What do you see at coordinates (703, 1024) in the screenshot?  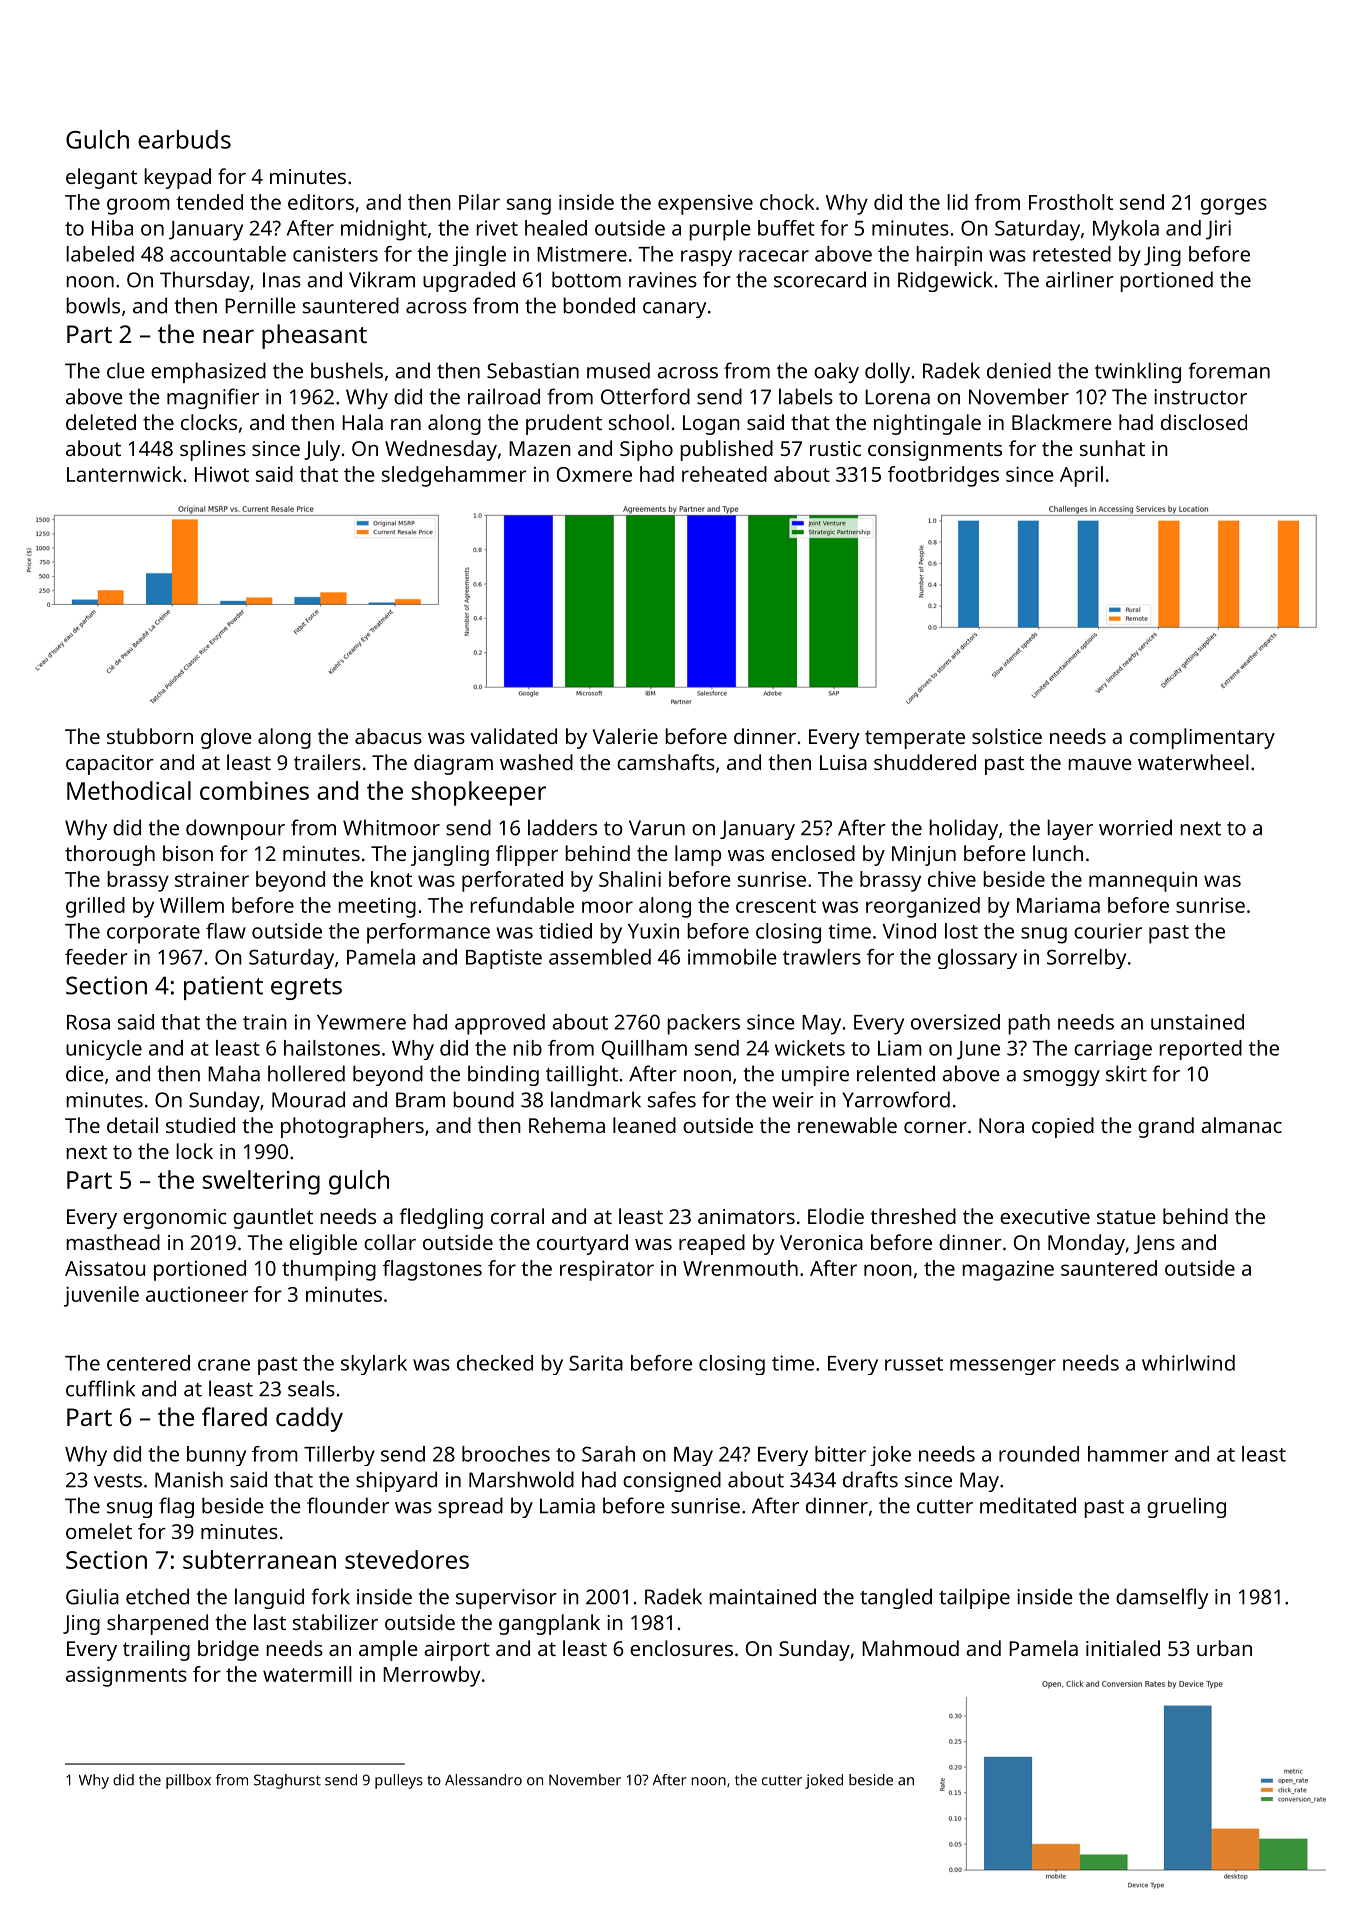 I see `packers` at bounding box center [703, 1024].
